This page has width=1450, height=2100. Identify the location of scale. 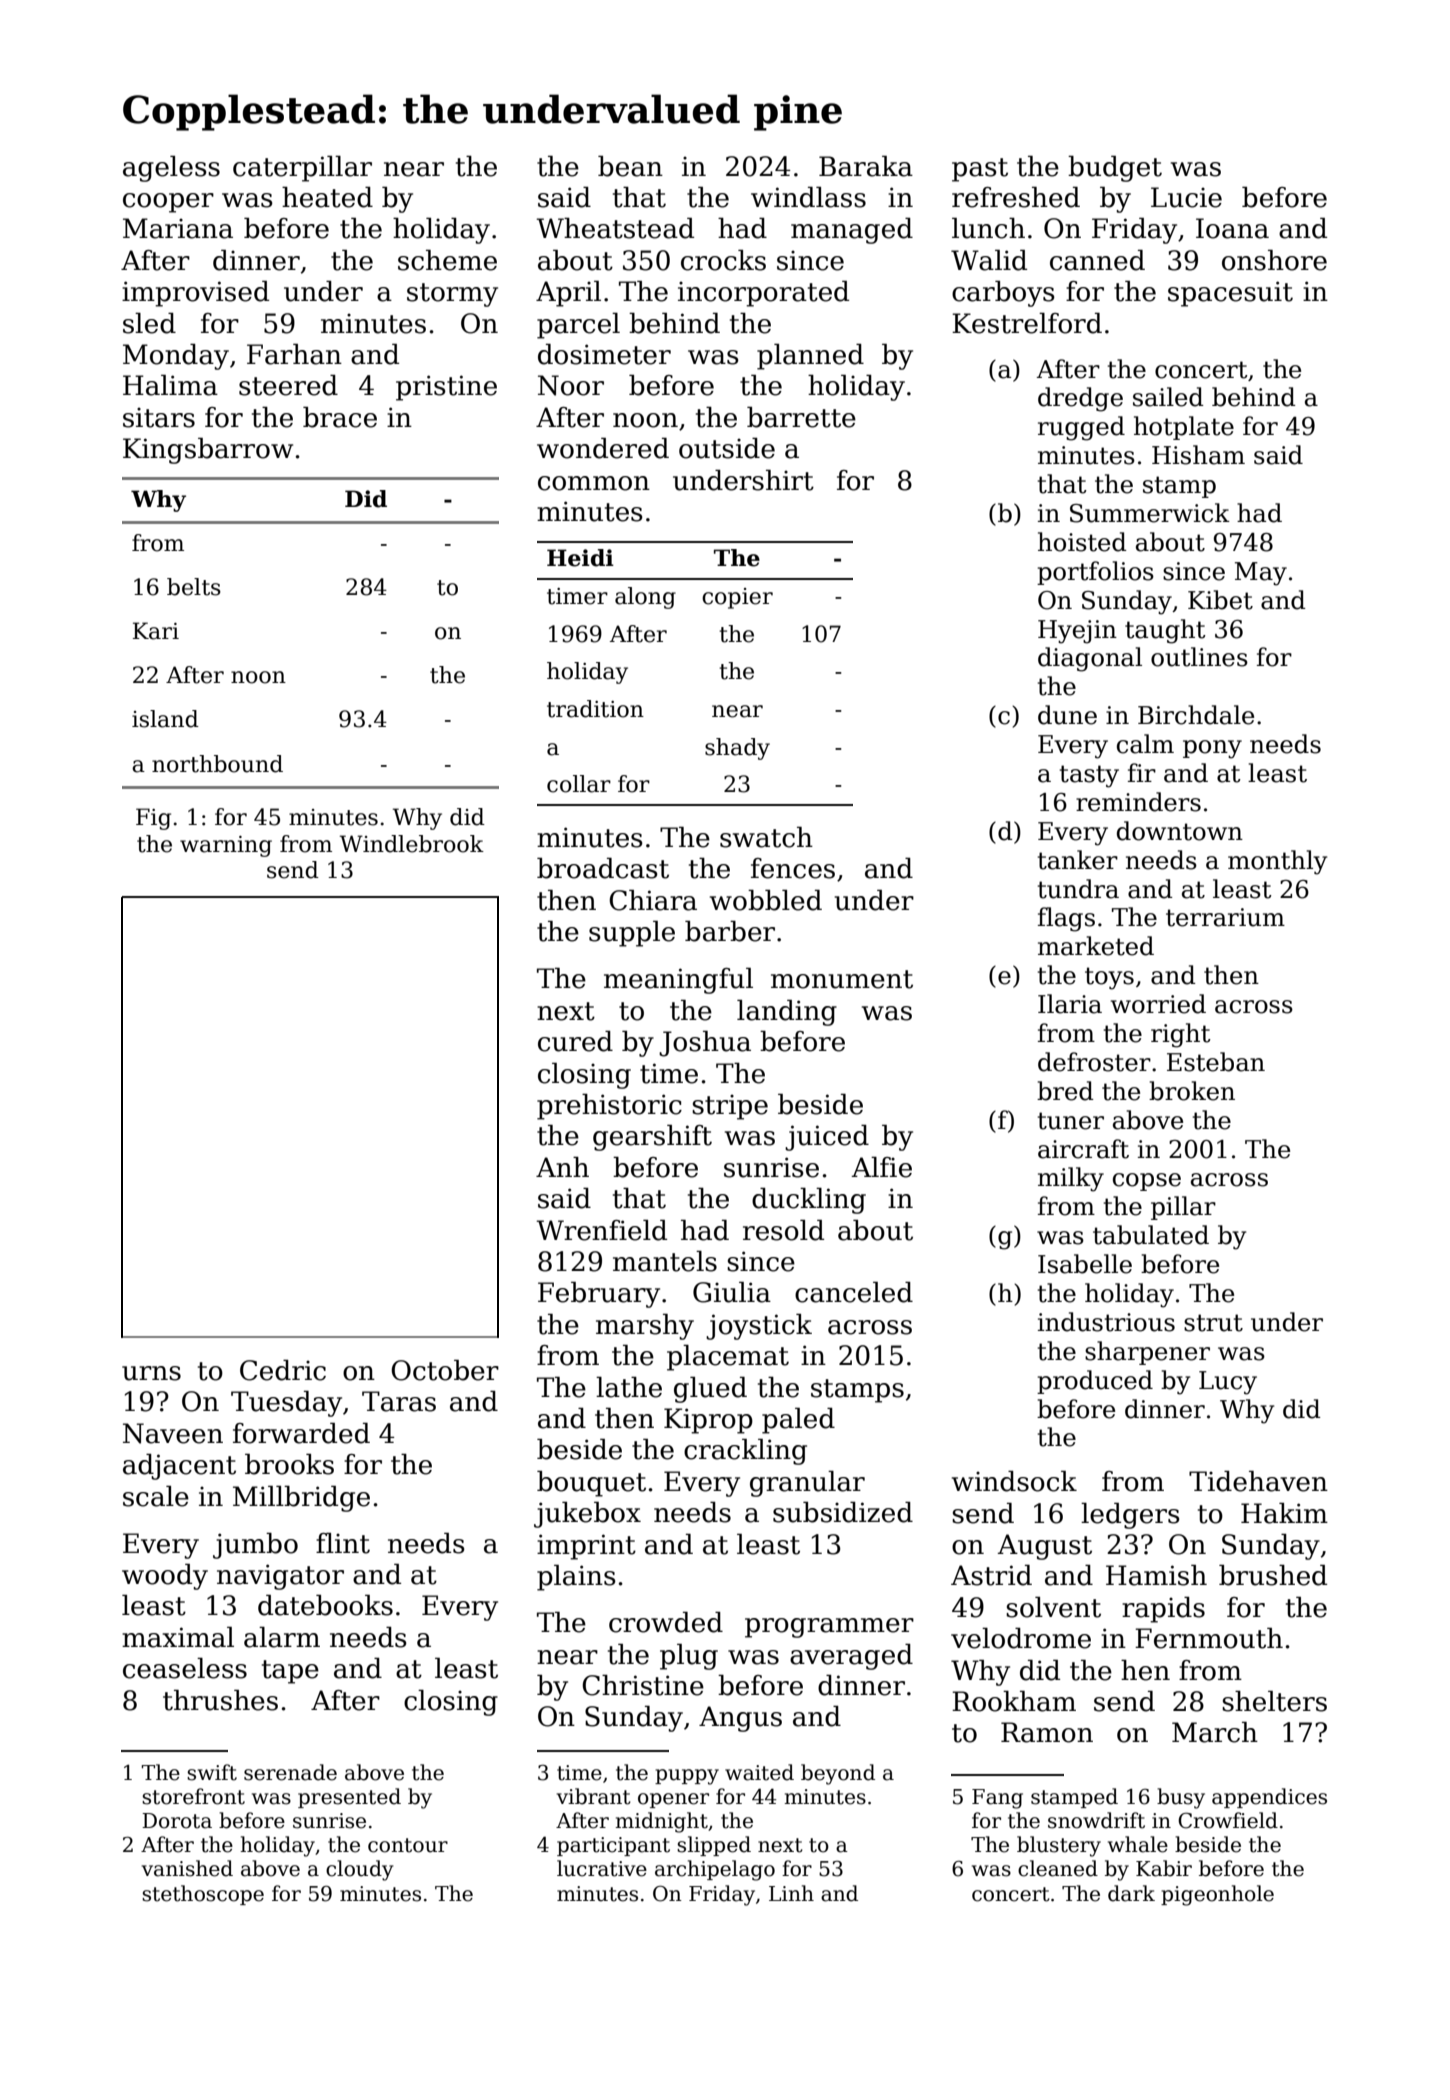
(156, 1496).
